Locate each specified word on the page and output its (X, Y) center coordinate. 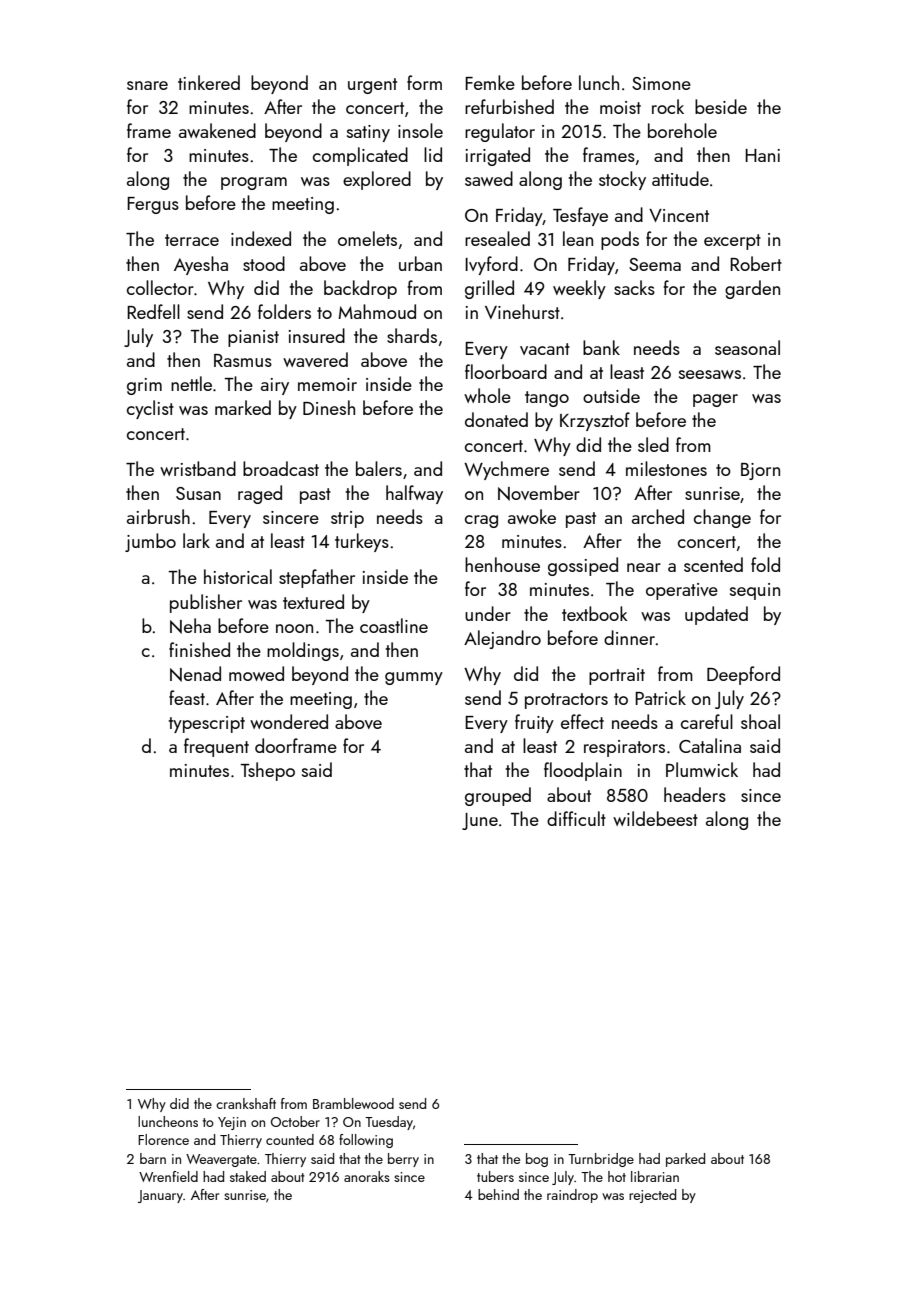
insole (420, 130)
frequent (216, 747)
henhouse (502, 564)
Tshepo (268, 771)
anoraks (367, 1176)
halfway (414, 494)
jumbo (150, 542)
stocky (622, 180)
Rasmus (243, 360)
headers (695, 794)
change (722, 518)
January (160, 1196)
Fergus (153, 205)
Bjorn (760, 471)
